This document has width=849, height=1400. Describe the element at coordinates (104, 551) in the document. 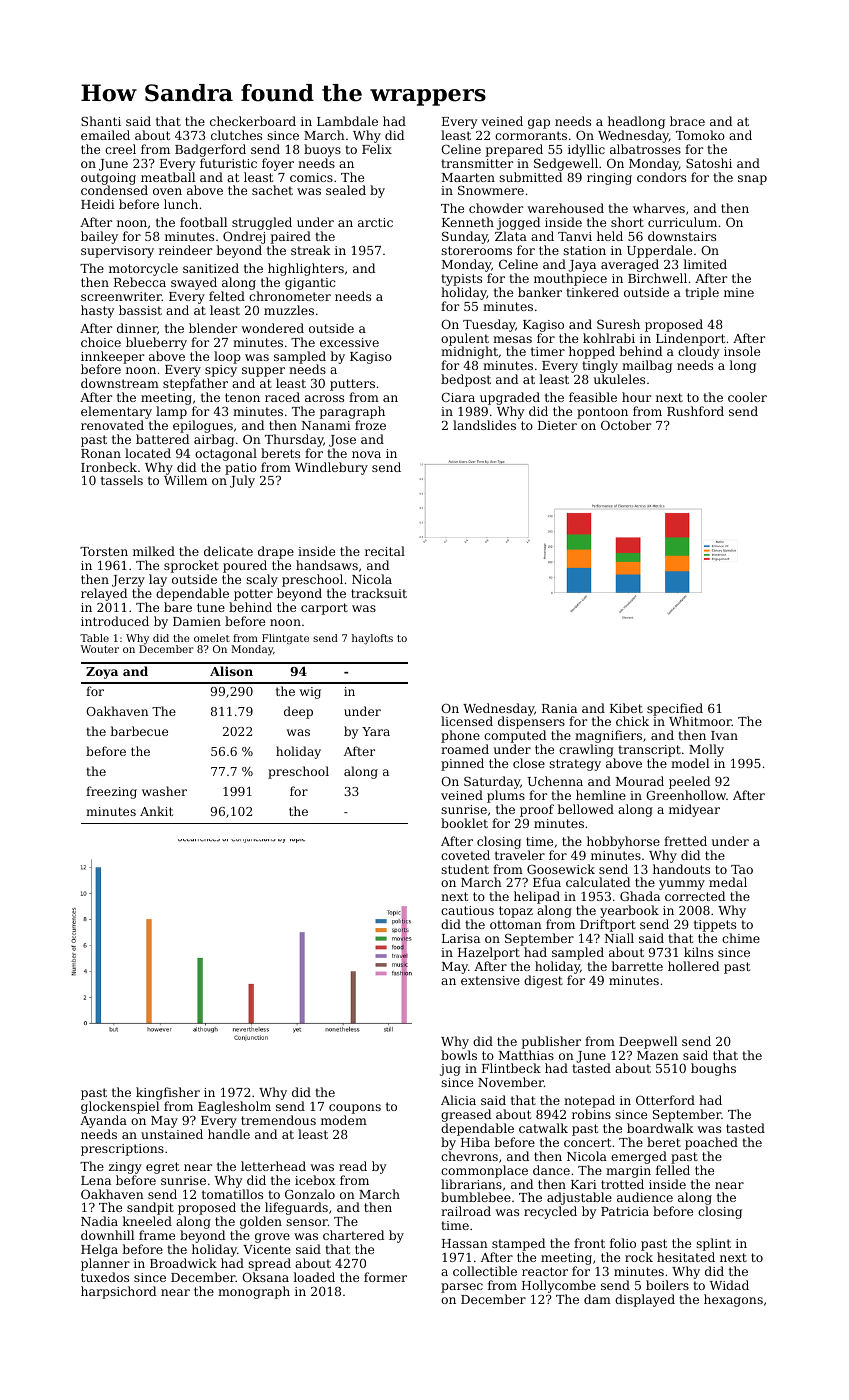

I see `Torsten` at that location.
